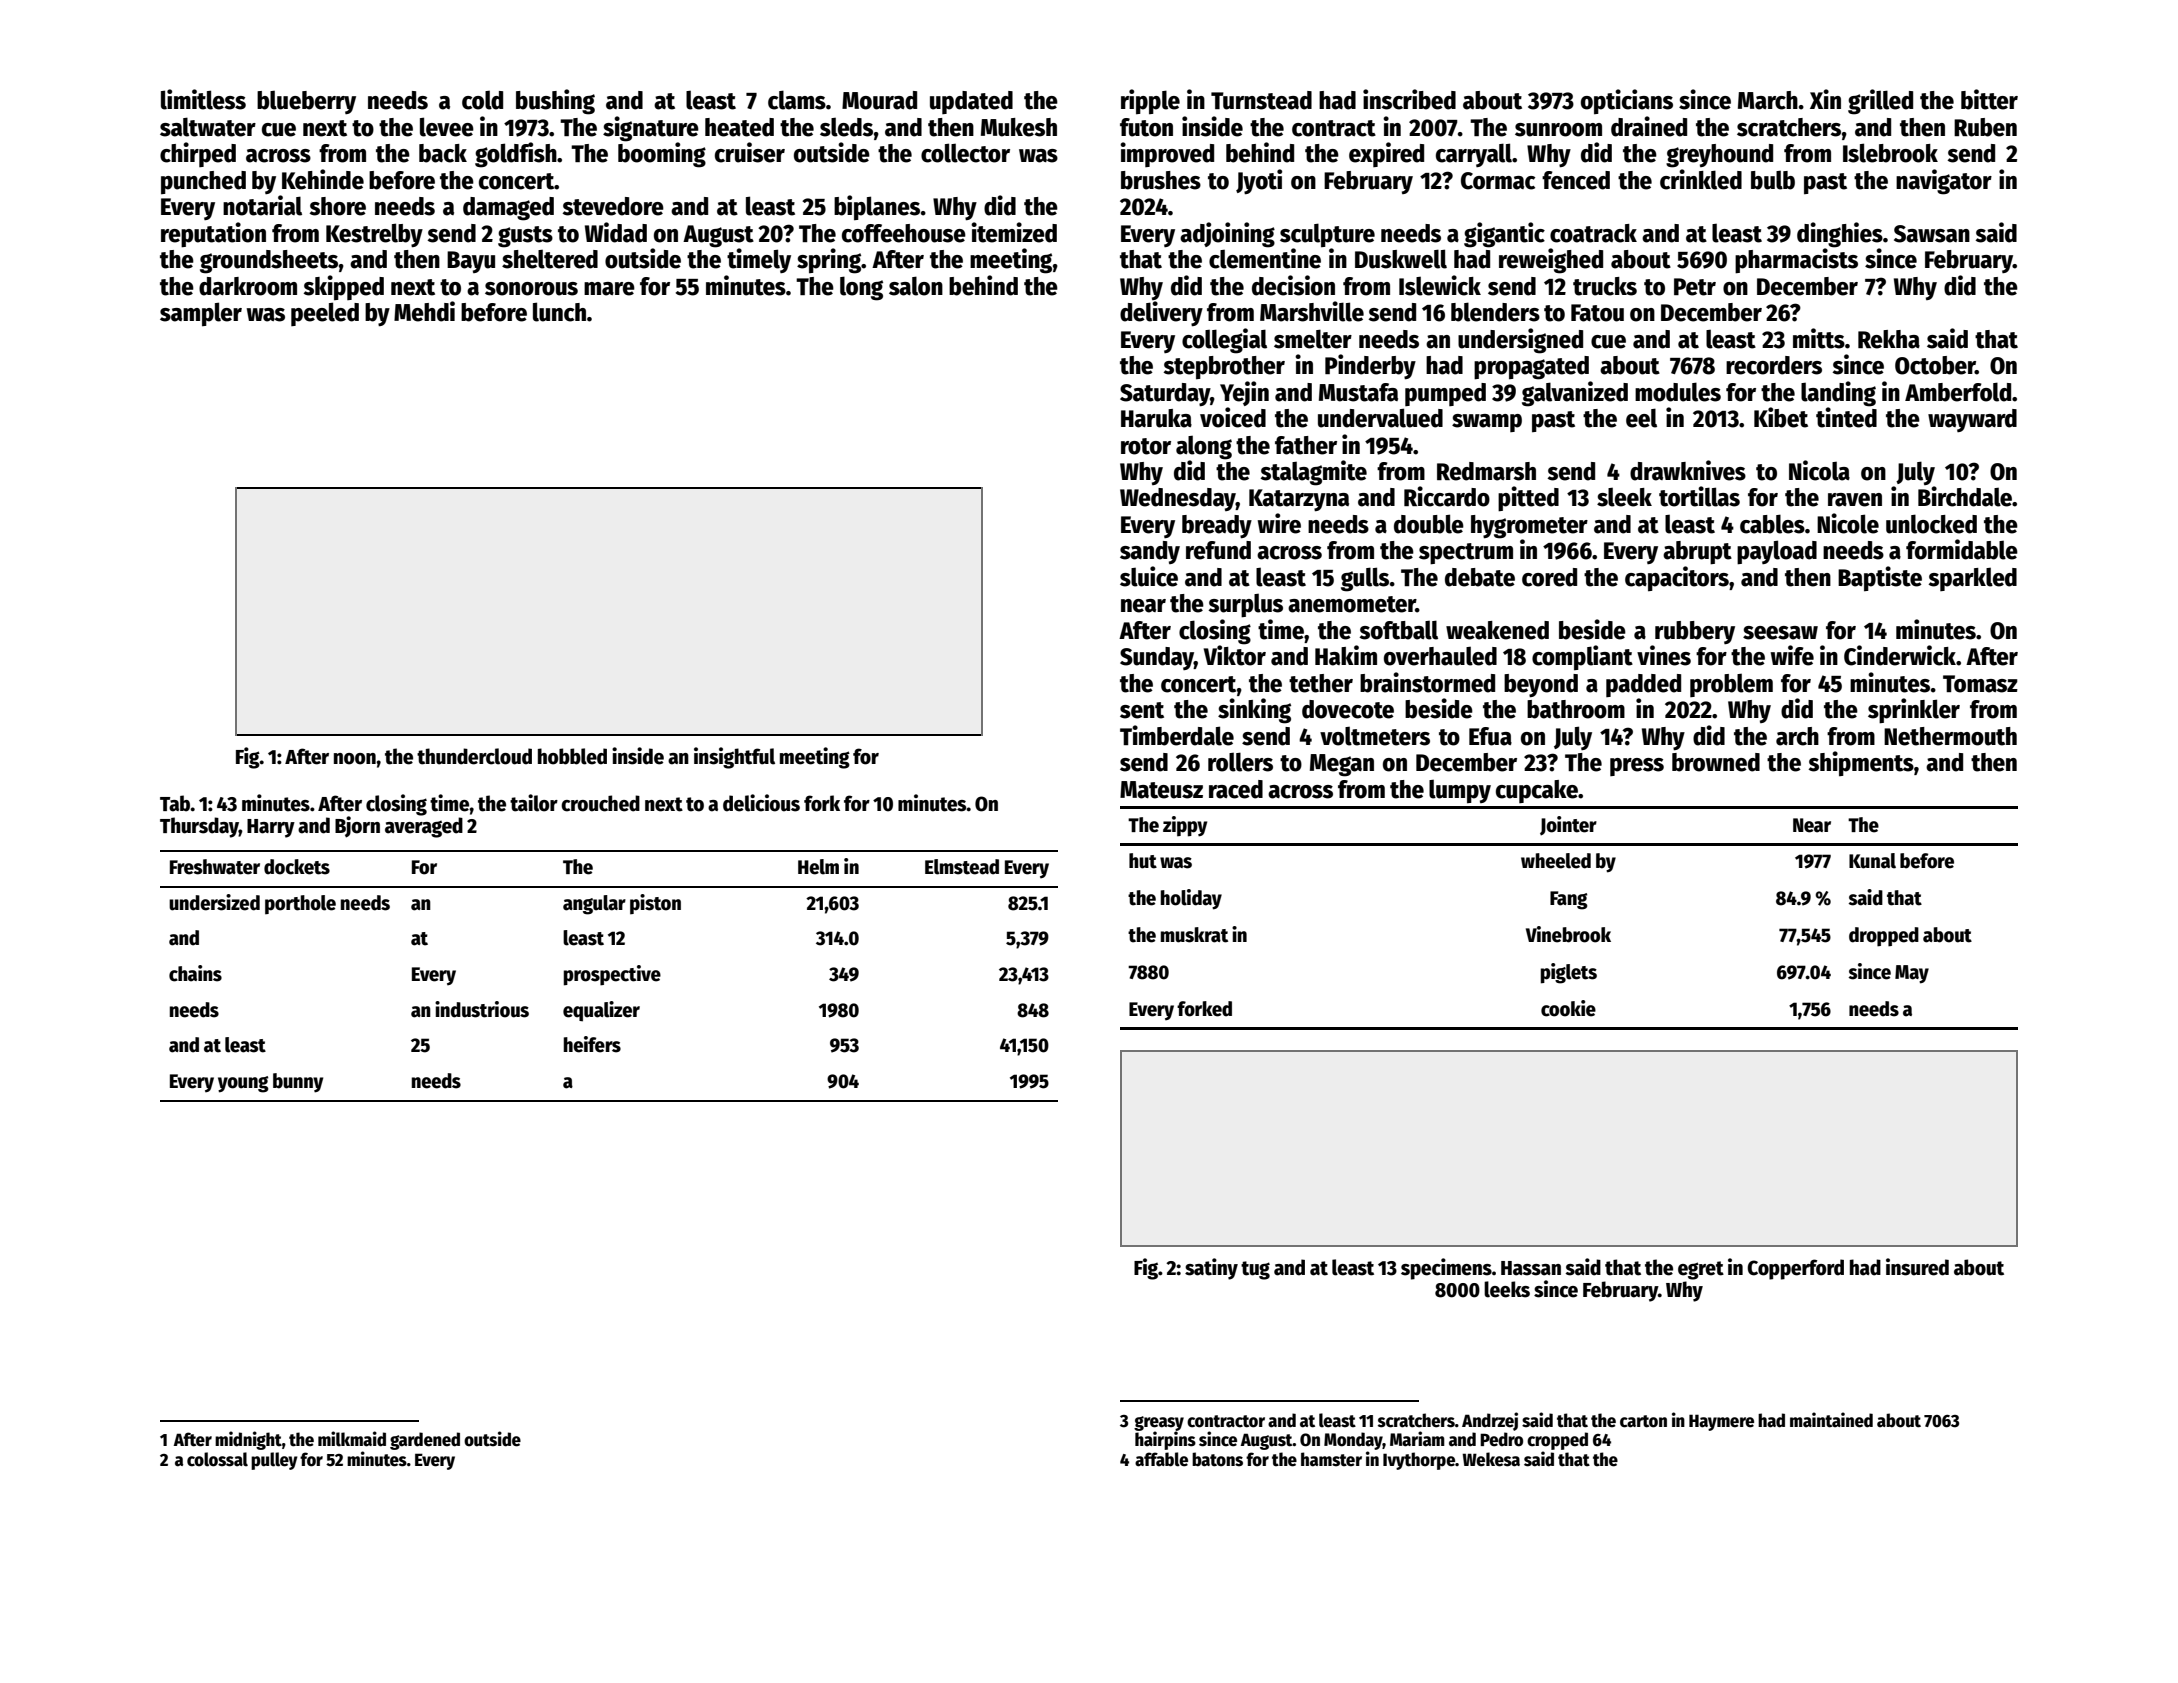 The height and width of the image is (1683, 2178). What do you see at coordinates (612, 975) in the image?
I see `prospective` at bounding box center [612, 975].
